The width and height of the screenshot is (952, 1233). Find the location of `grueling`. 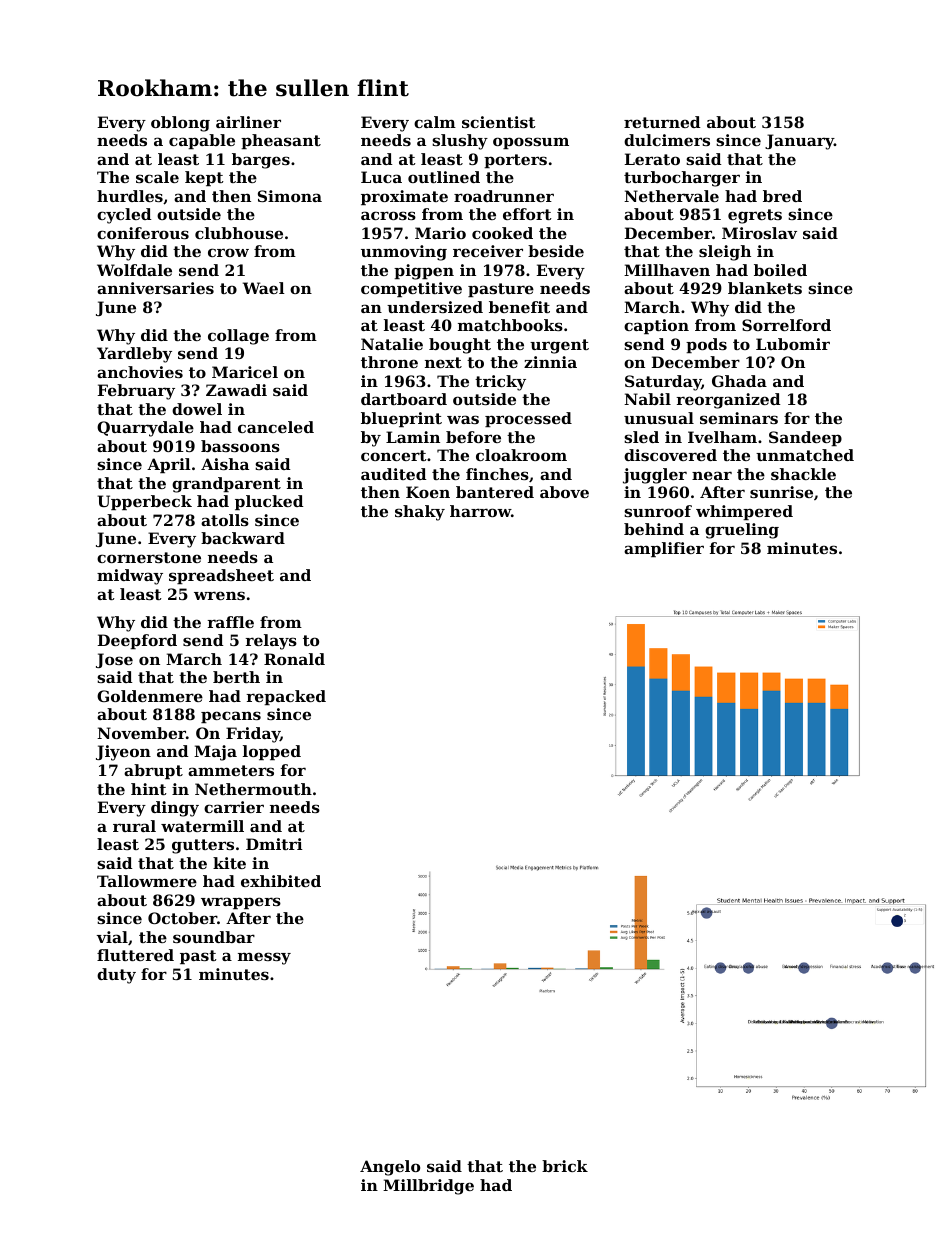

grueling is located at coordinates (742, 531).
